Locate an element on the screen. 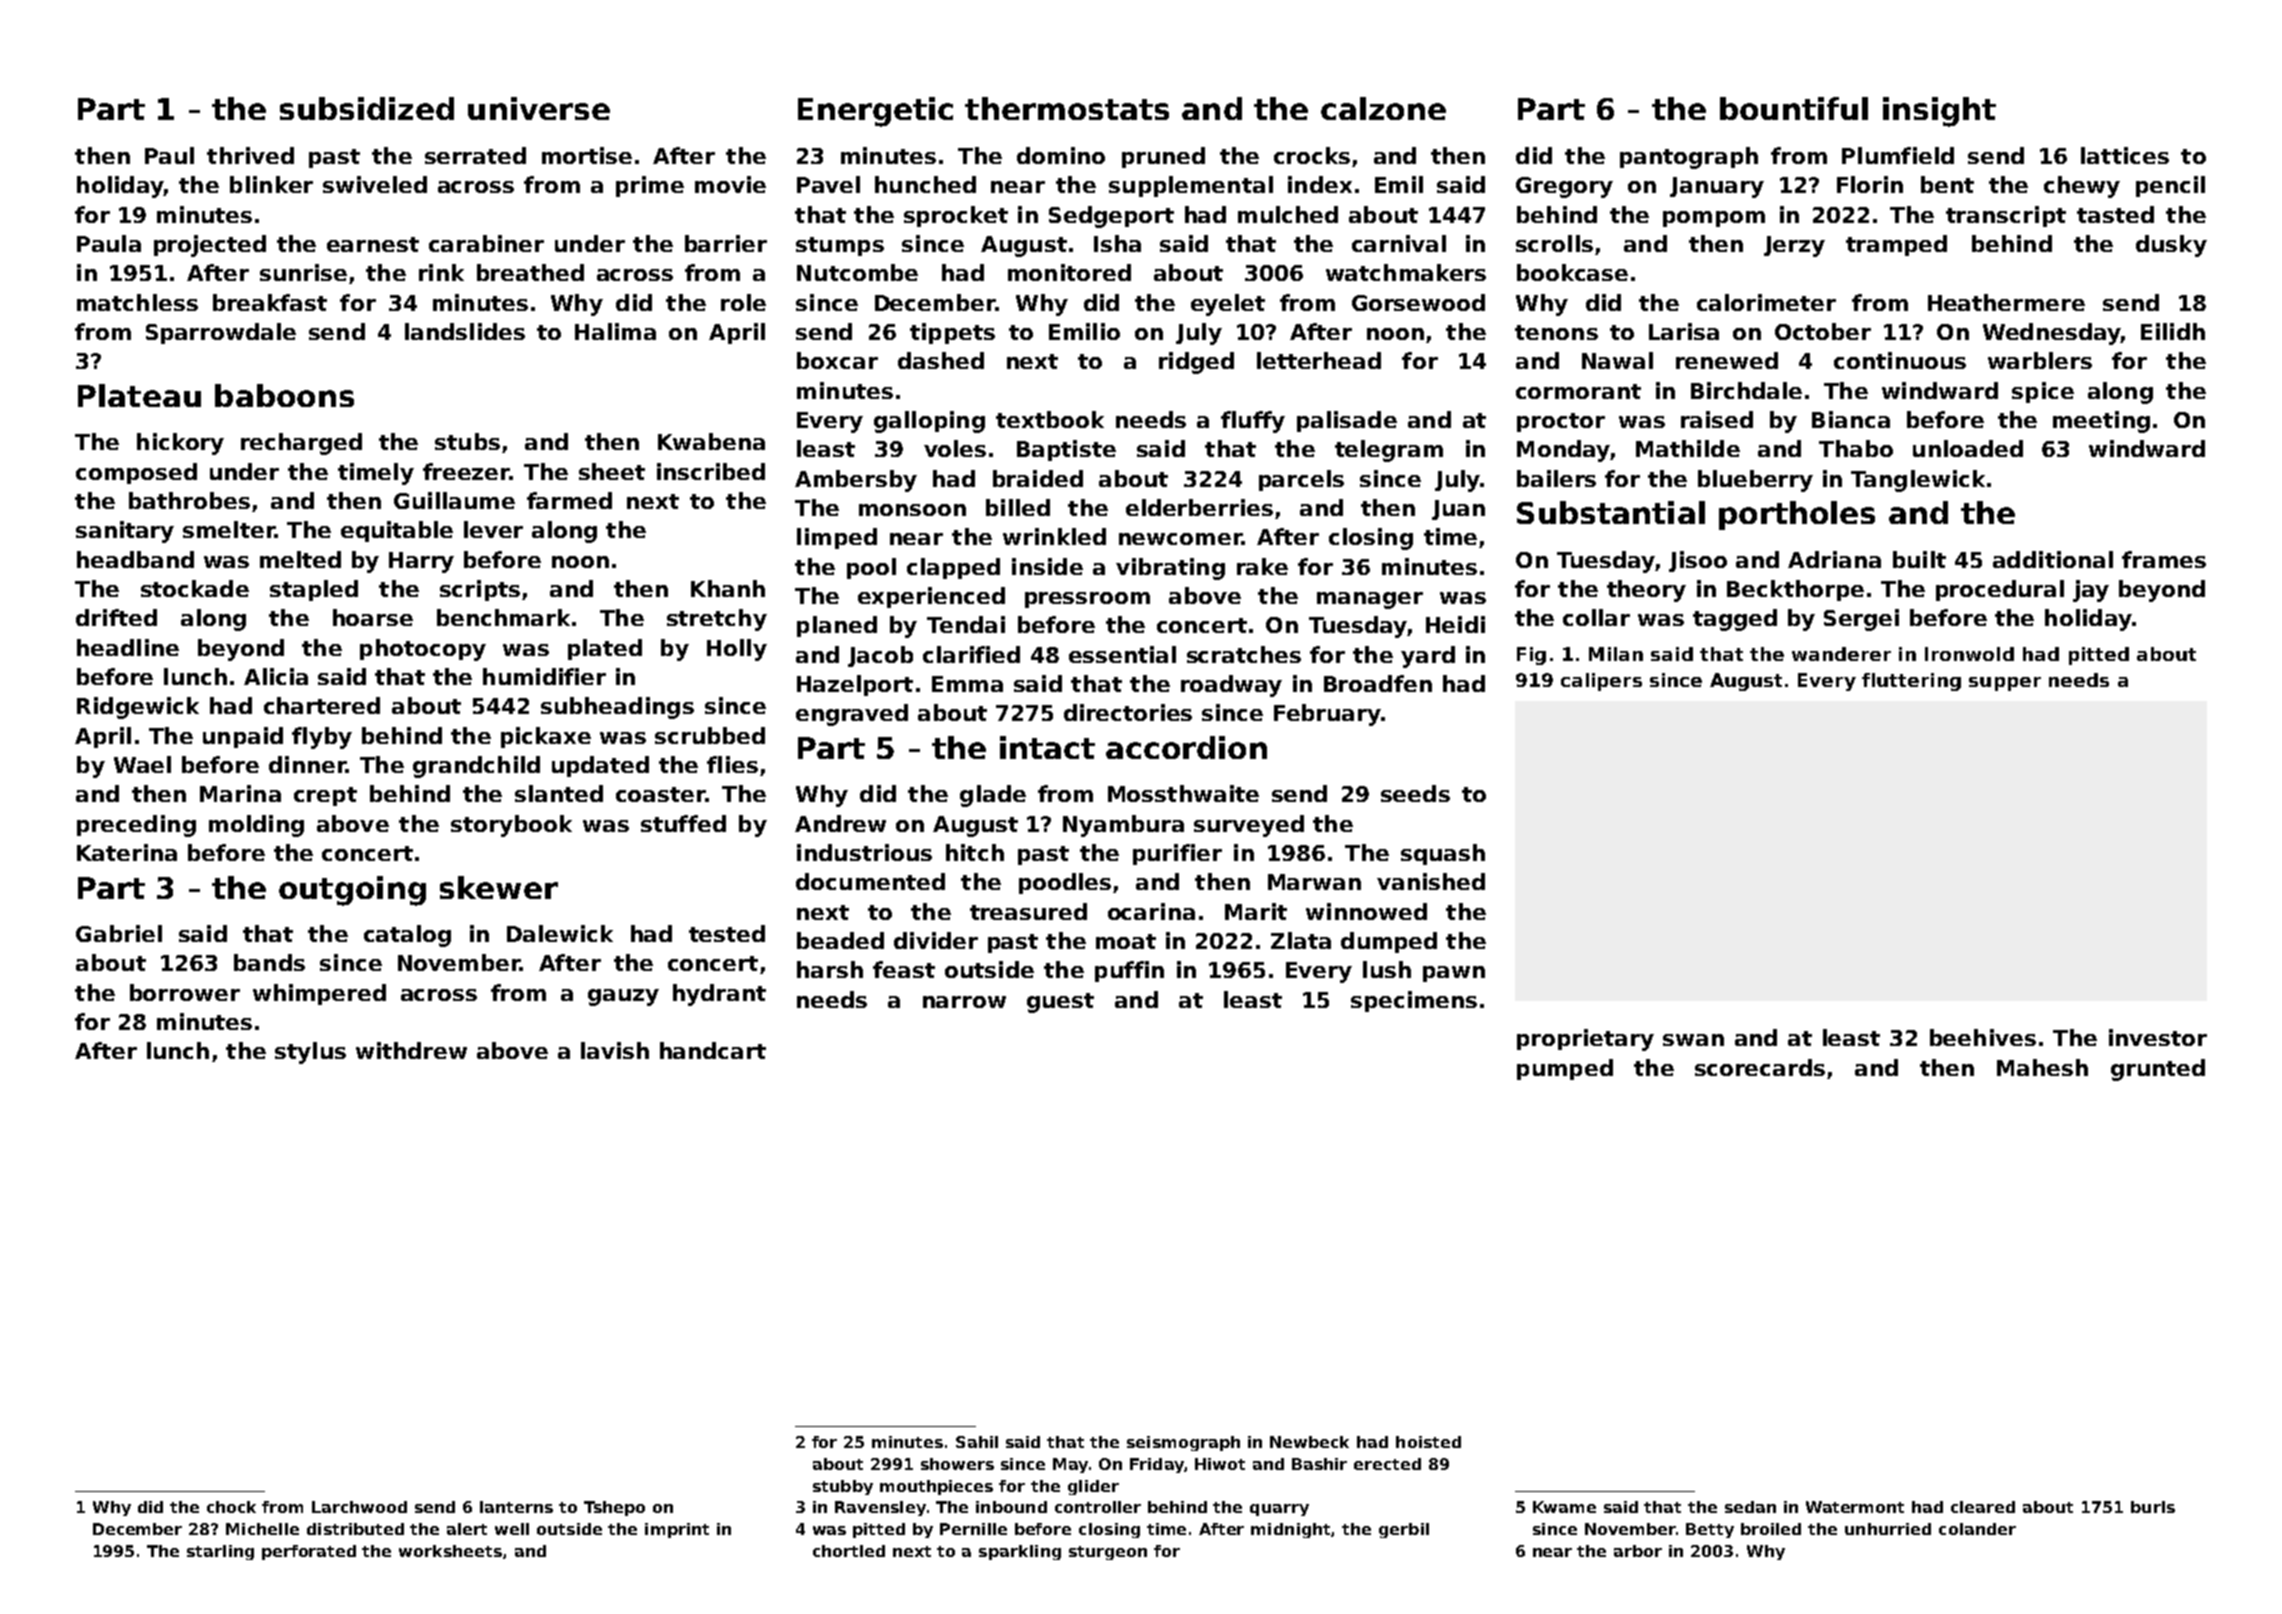 The height and width of the screenshot is (1614, 2282). seeds is located at coordinates (1415, 793).
